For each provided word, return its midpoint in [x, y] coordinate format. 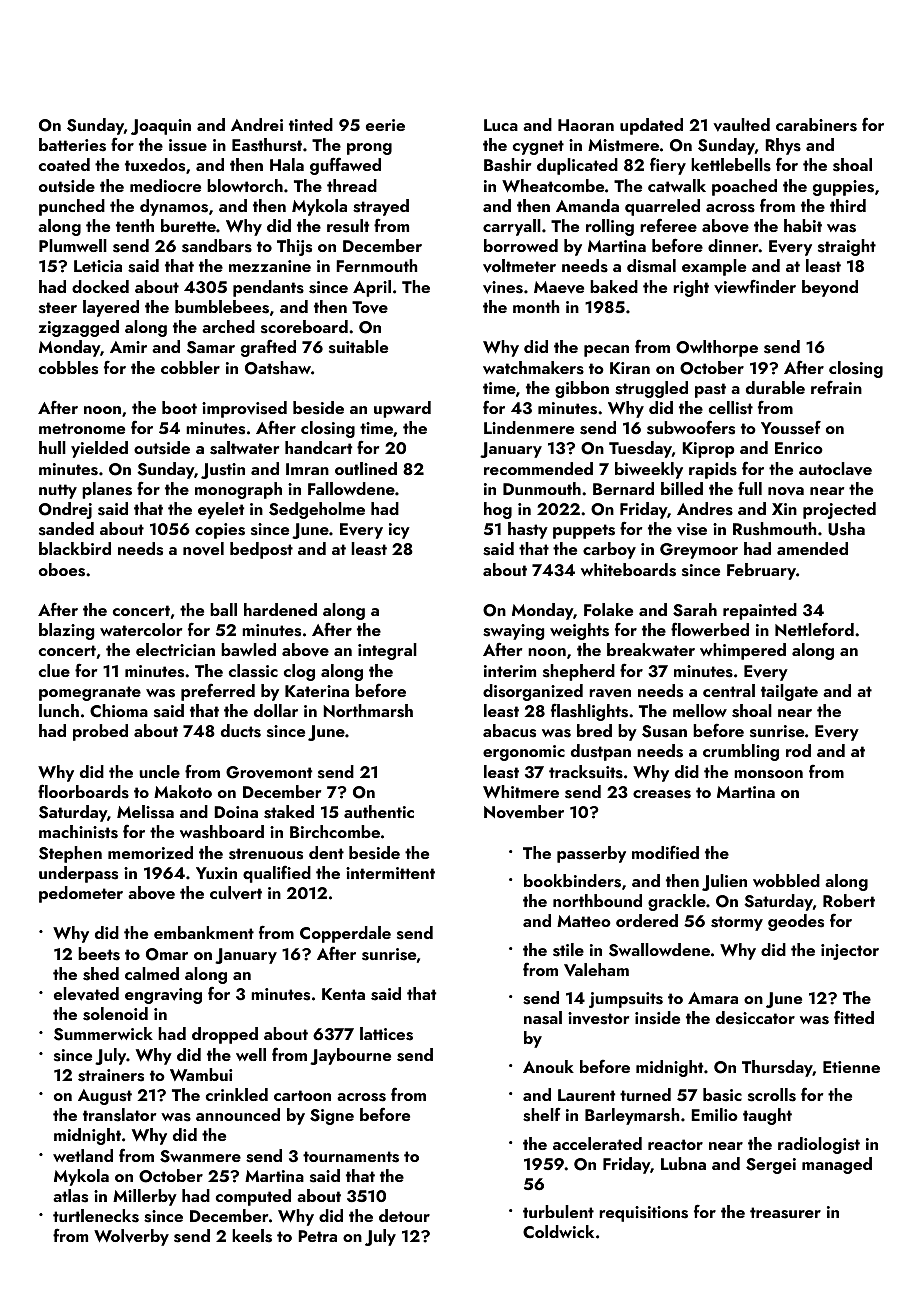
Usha [846, 529]
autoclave [835, 469]
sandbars [217, 246]
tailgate [789, 692]
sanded [66, 529]
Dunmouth [542, 488]
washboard [222, 832]
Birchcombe [335, 831]
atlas [70, 1196]
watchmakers [533, 368]
